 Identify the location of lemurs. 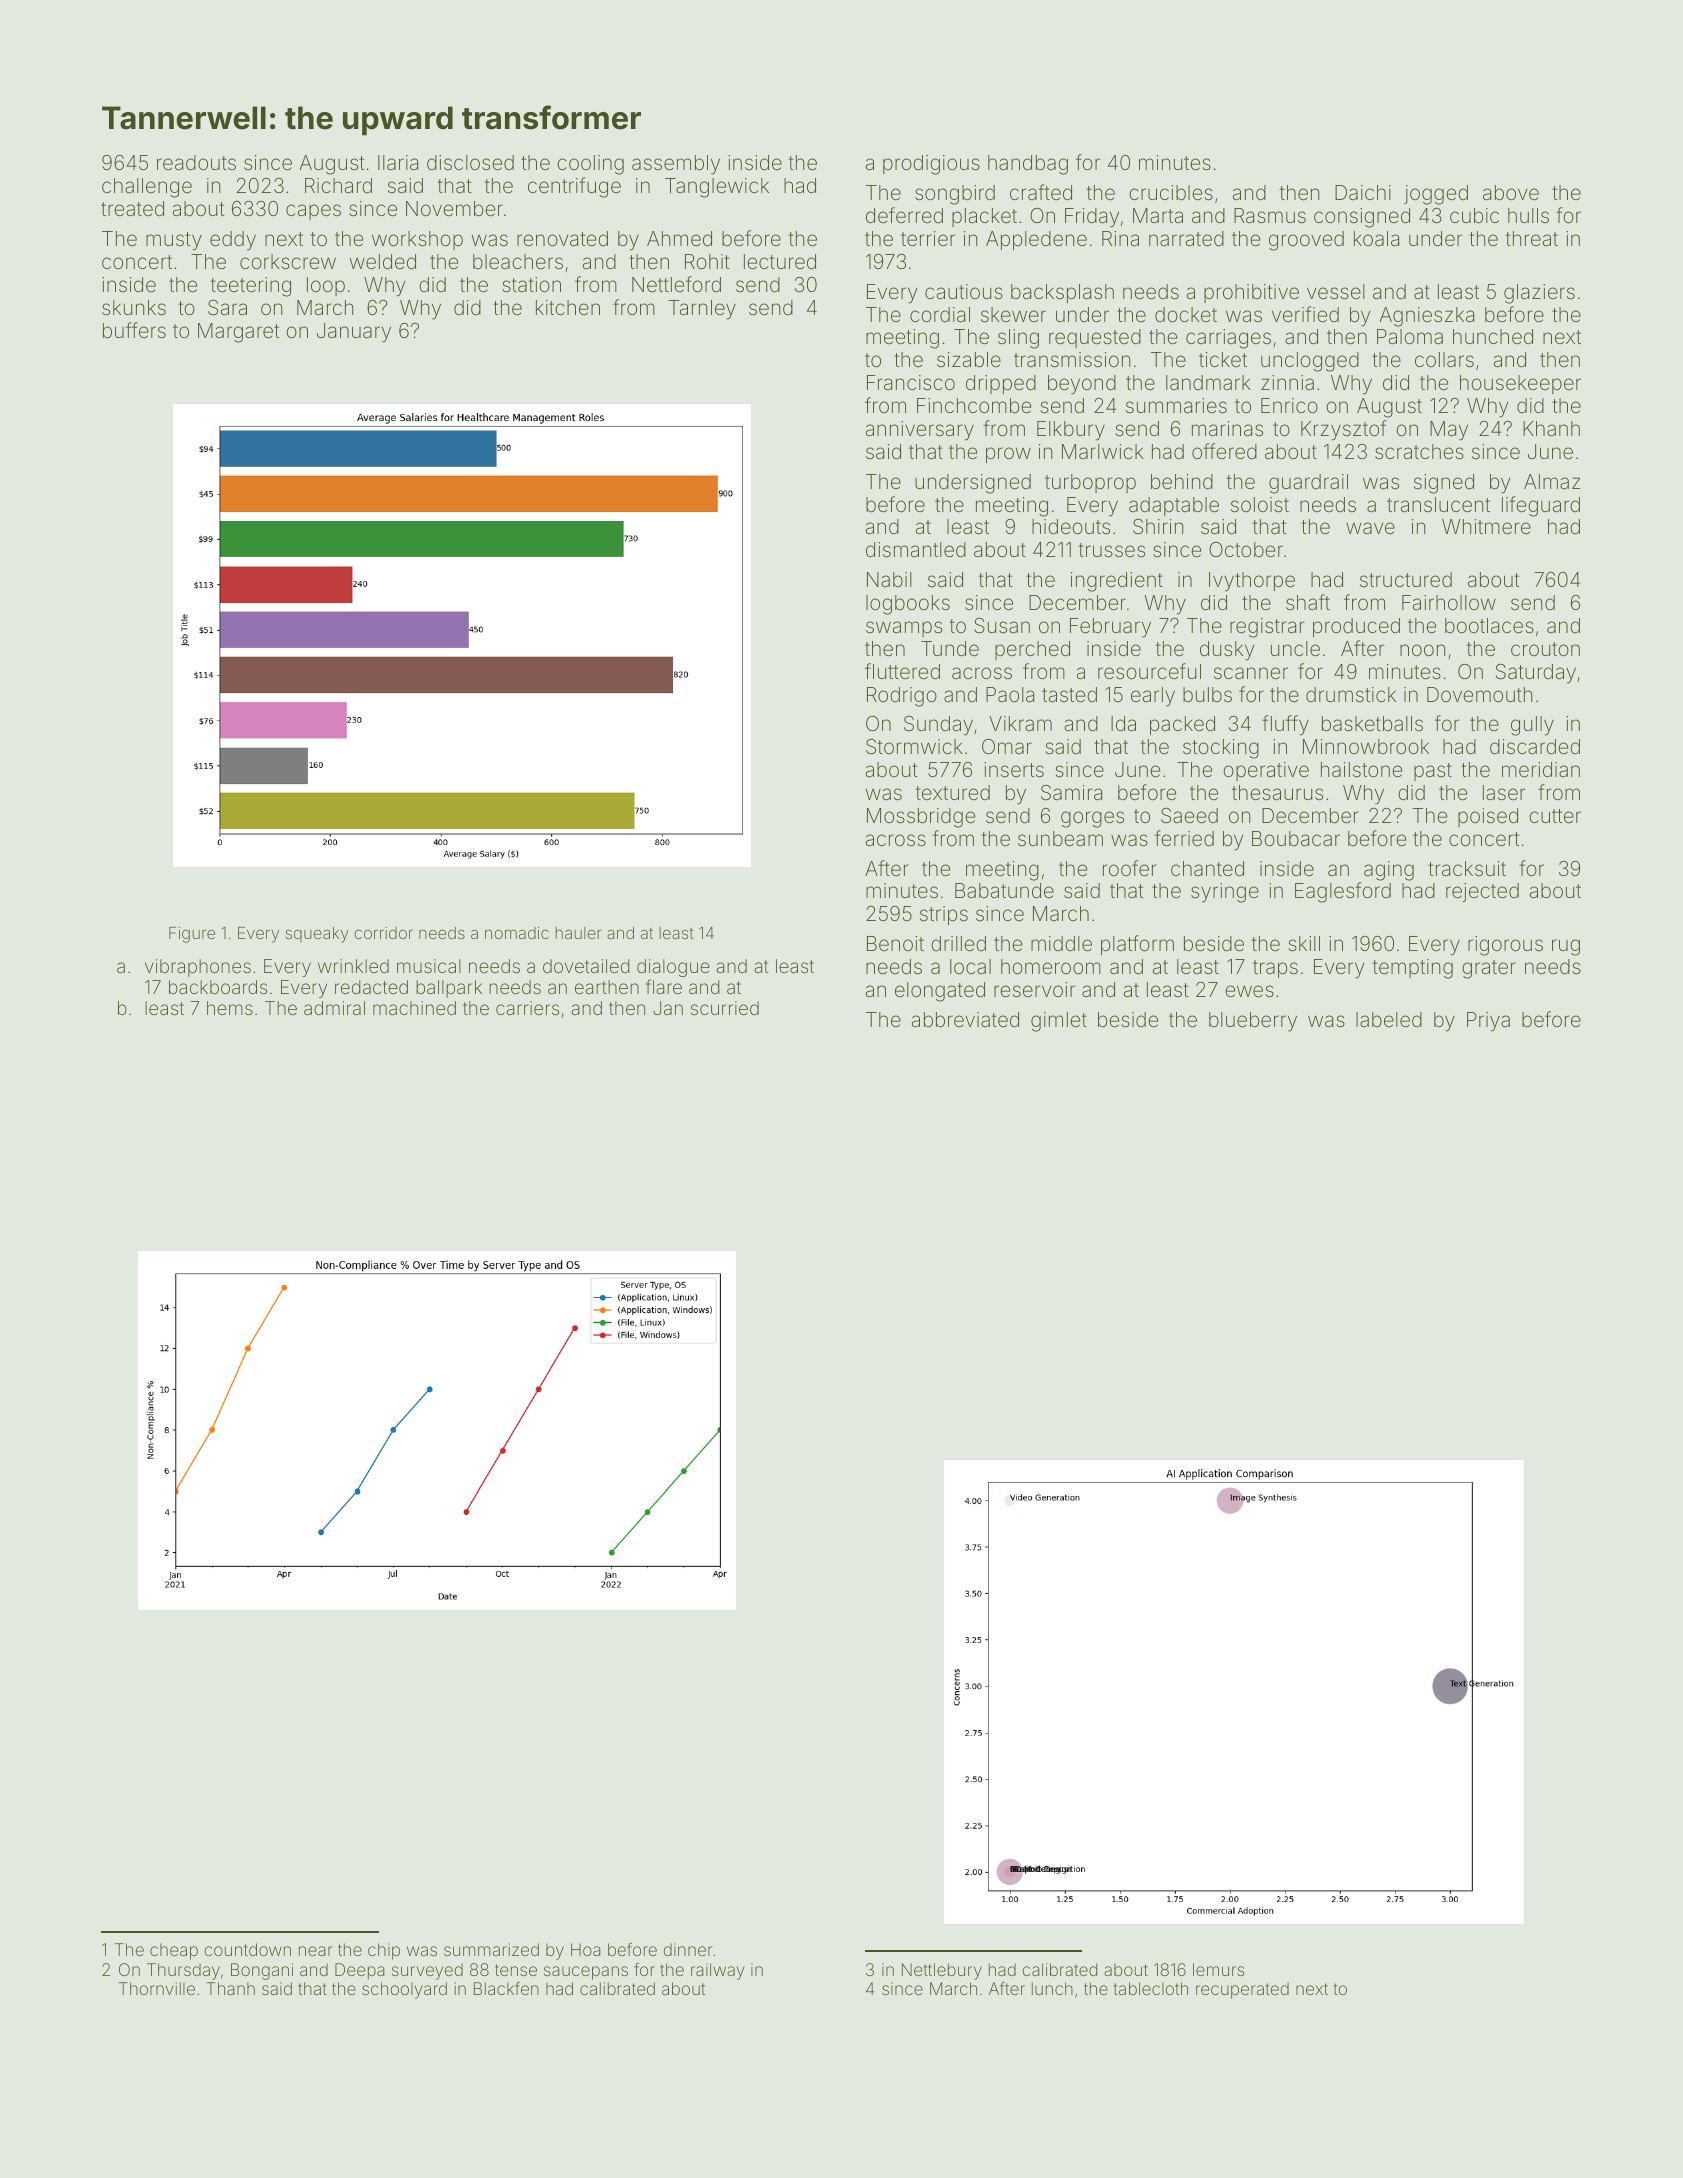
(1218, 1969).
